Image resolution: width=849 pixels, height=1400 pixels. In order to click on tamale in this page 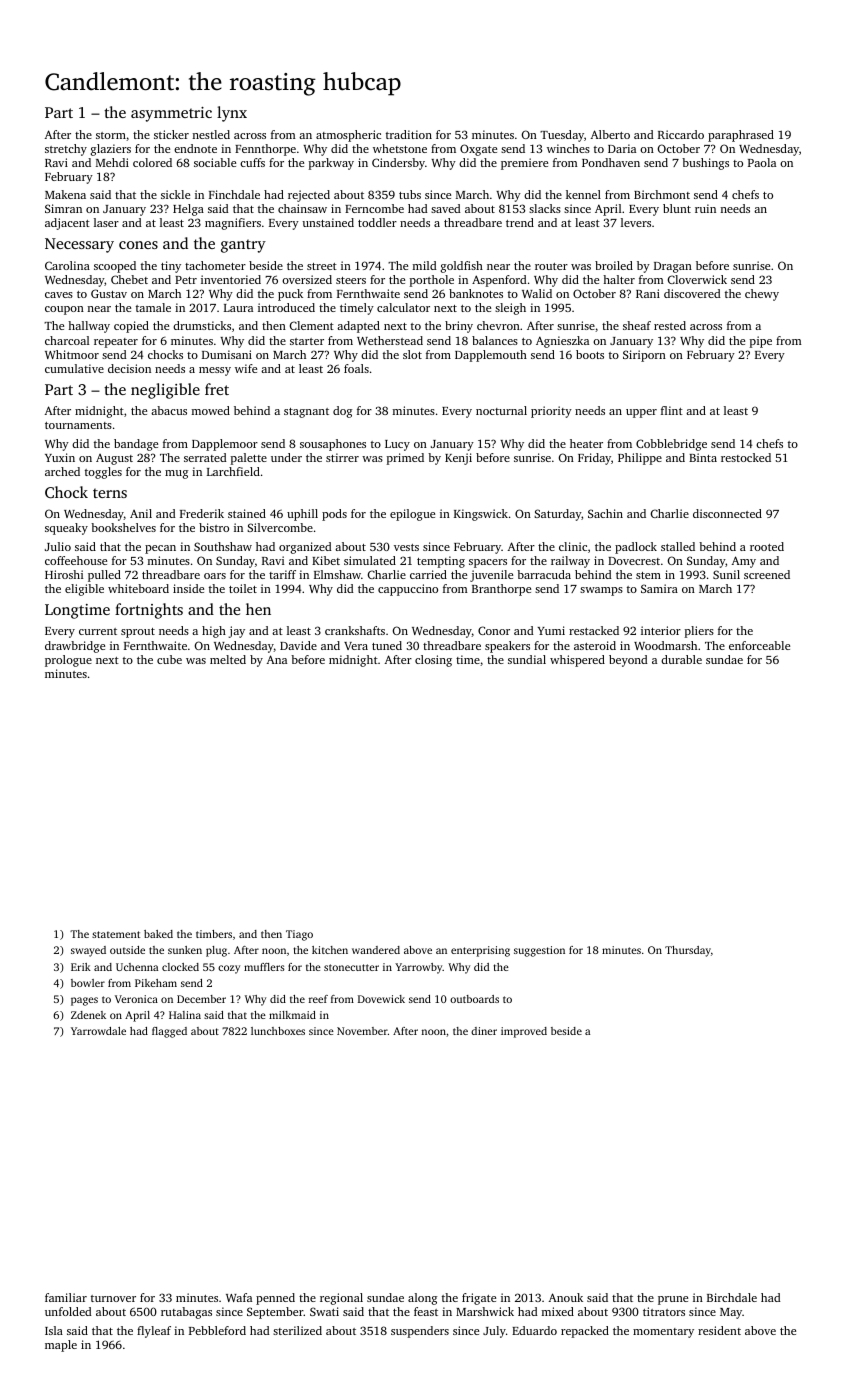, I will do `click(153, 307)`.
